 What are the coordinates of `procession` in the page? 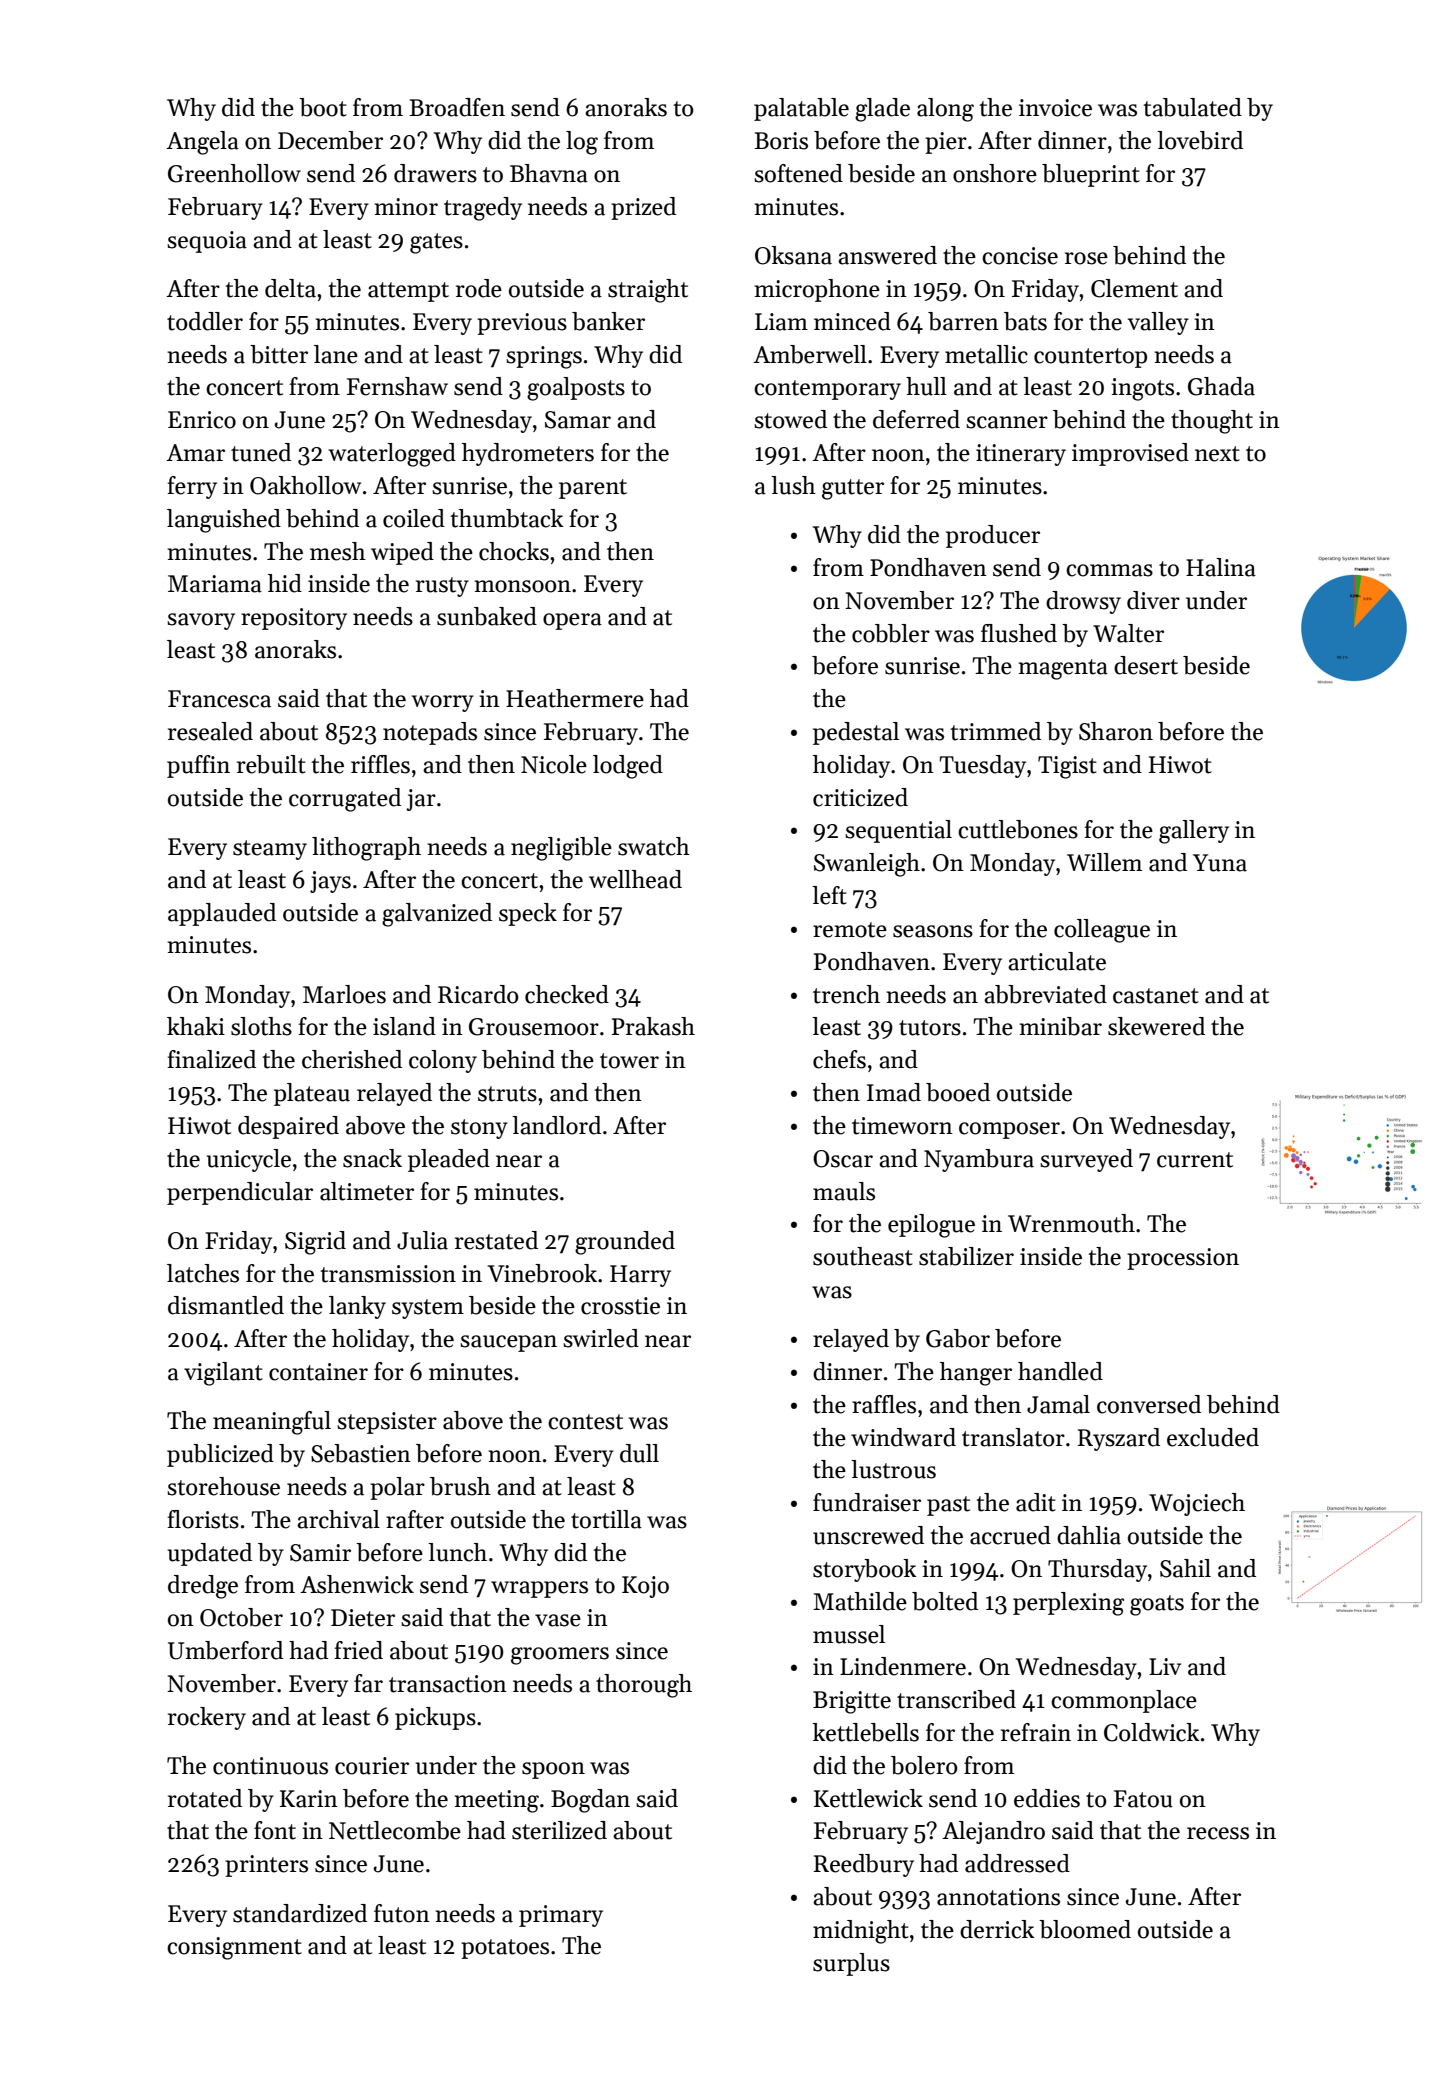 It's located at (1183, 1259).
